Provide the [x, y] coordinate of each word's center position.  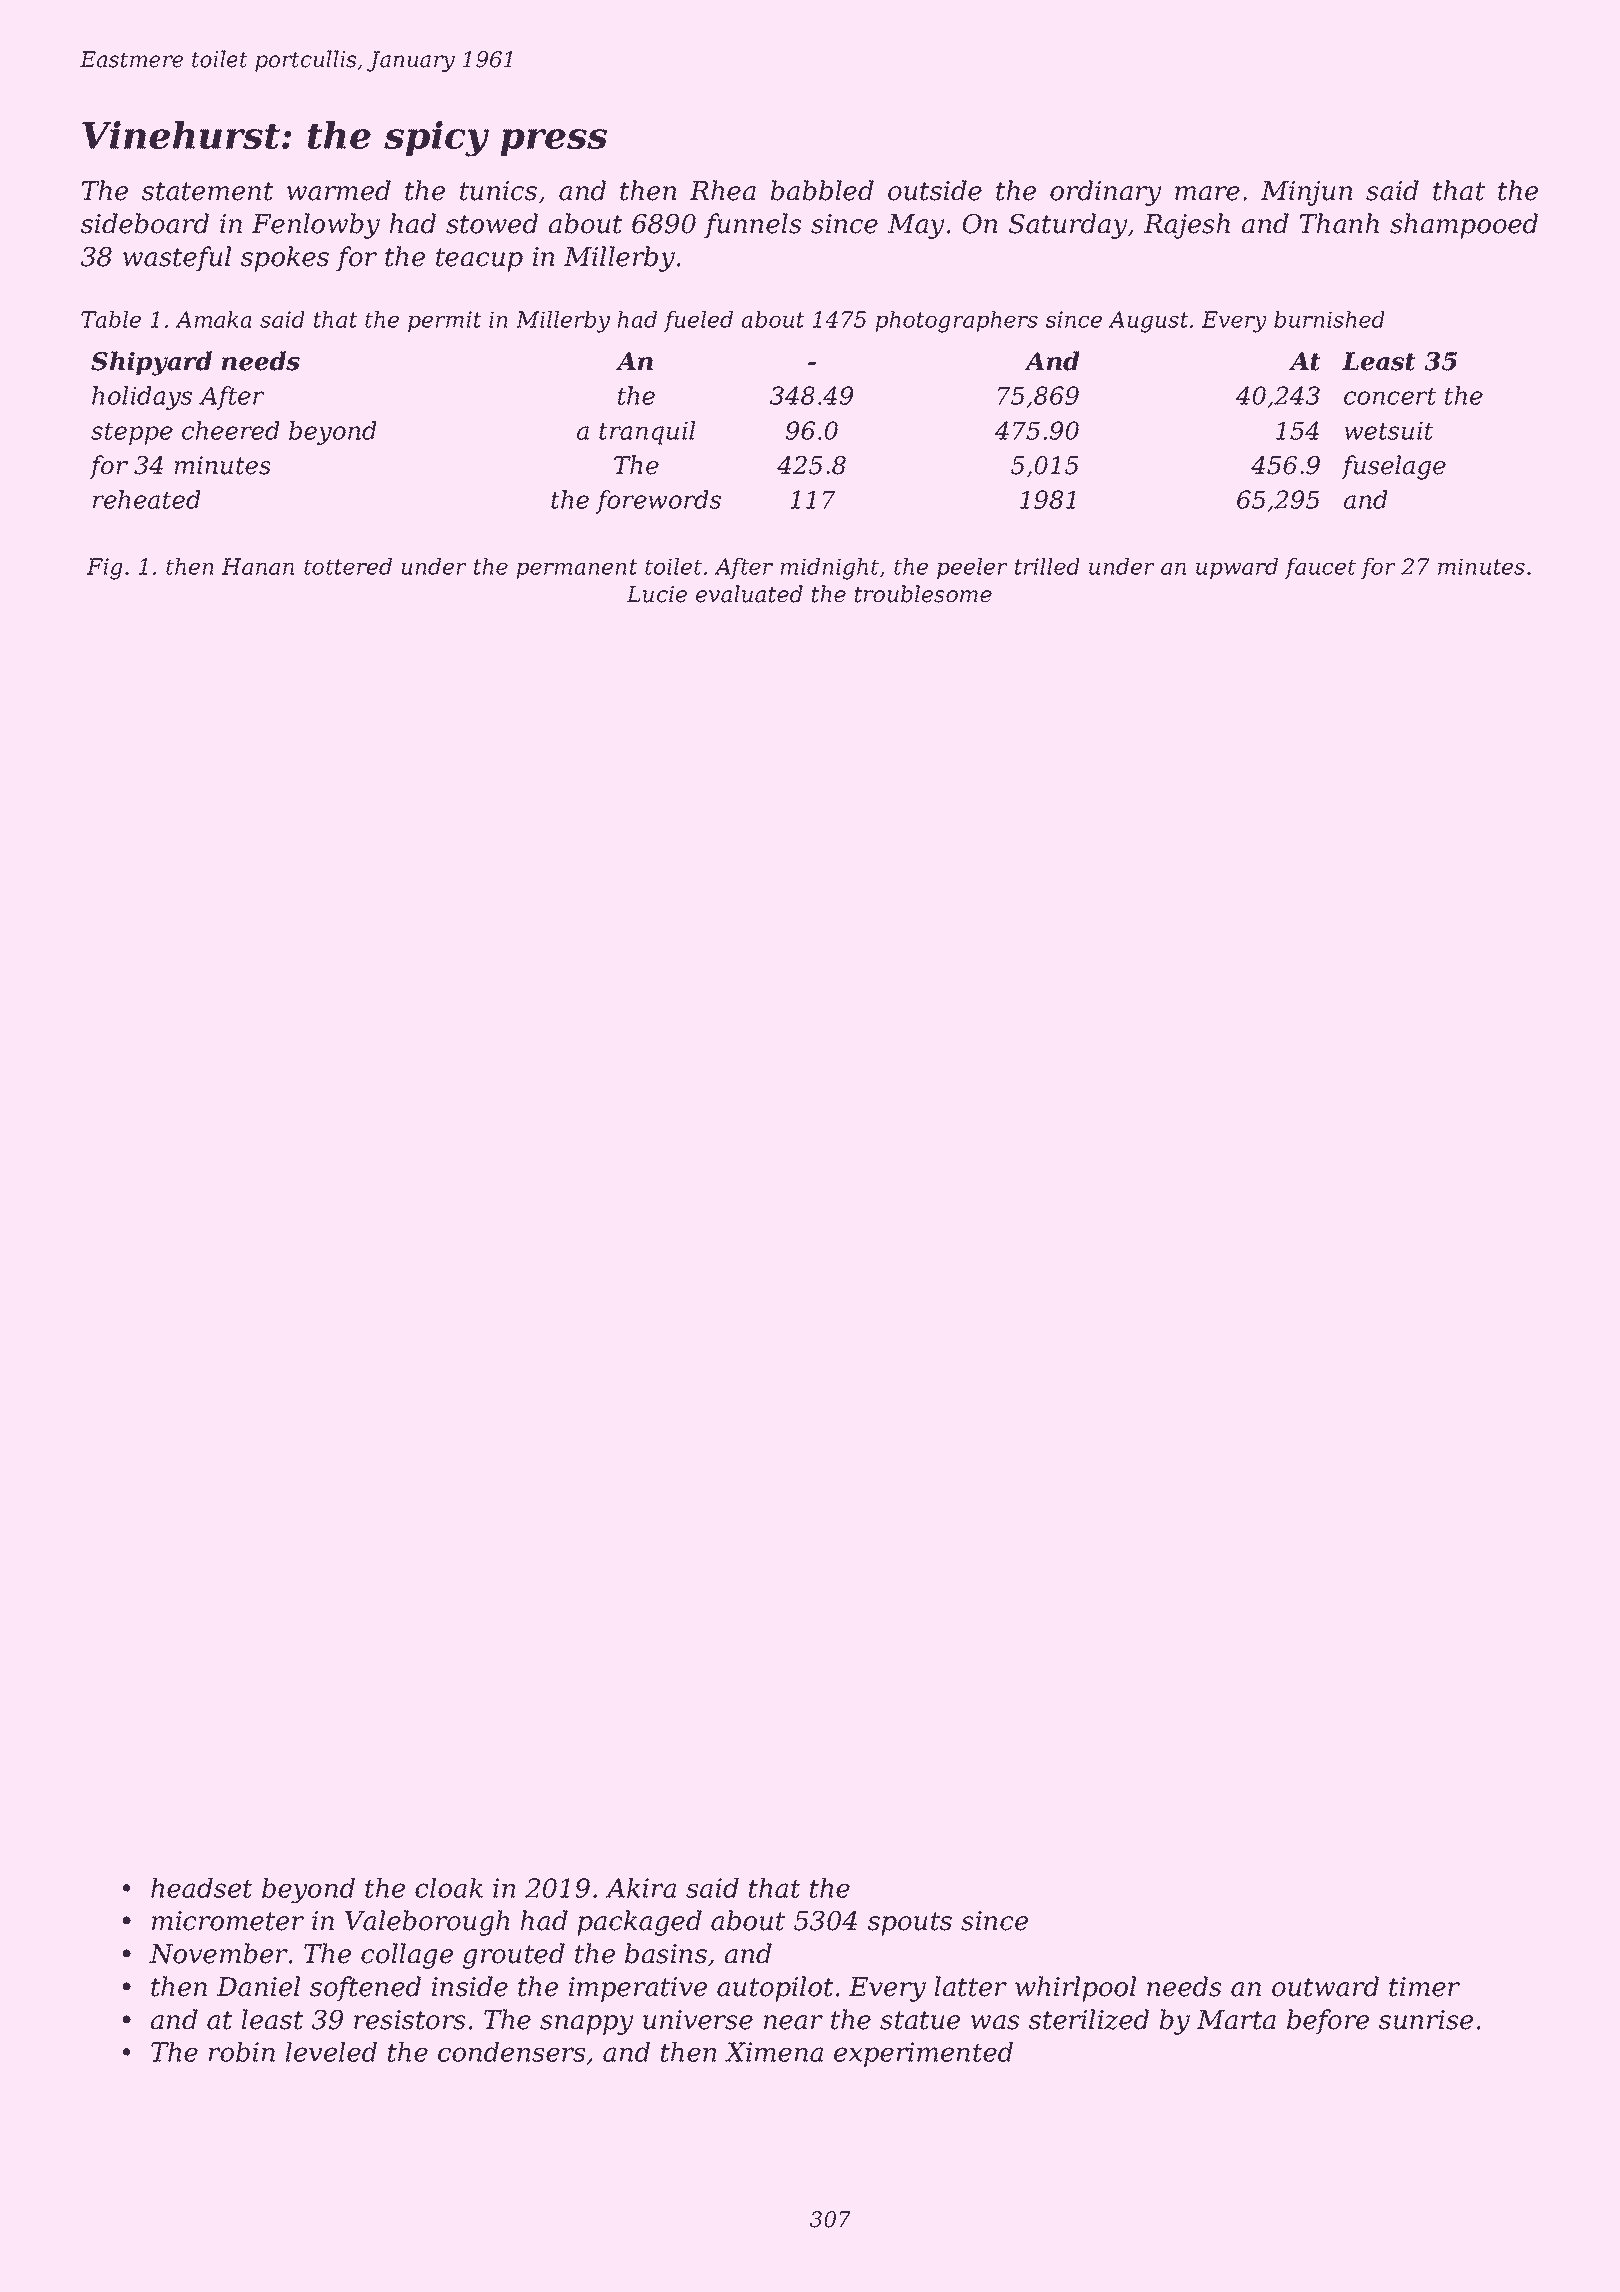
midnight [830, 569]
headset [202, 1888]
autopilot [775, 1989]
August [1148, 322]
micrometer [228, 1921]
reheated [147, 499]
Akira [640, 1888]
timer [1424, 1987]
